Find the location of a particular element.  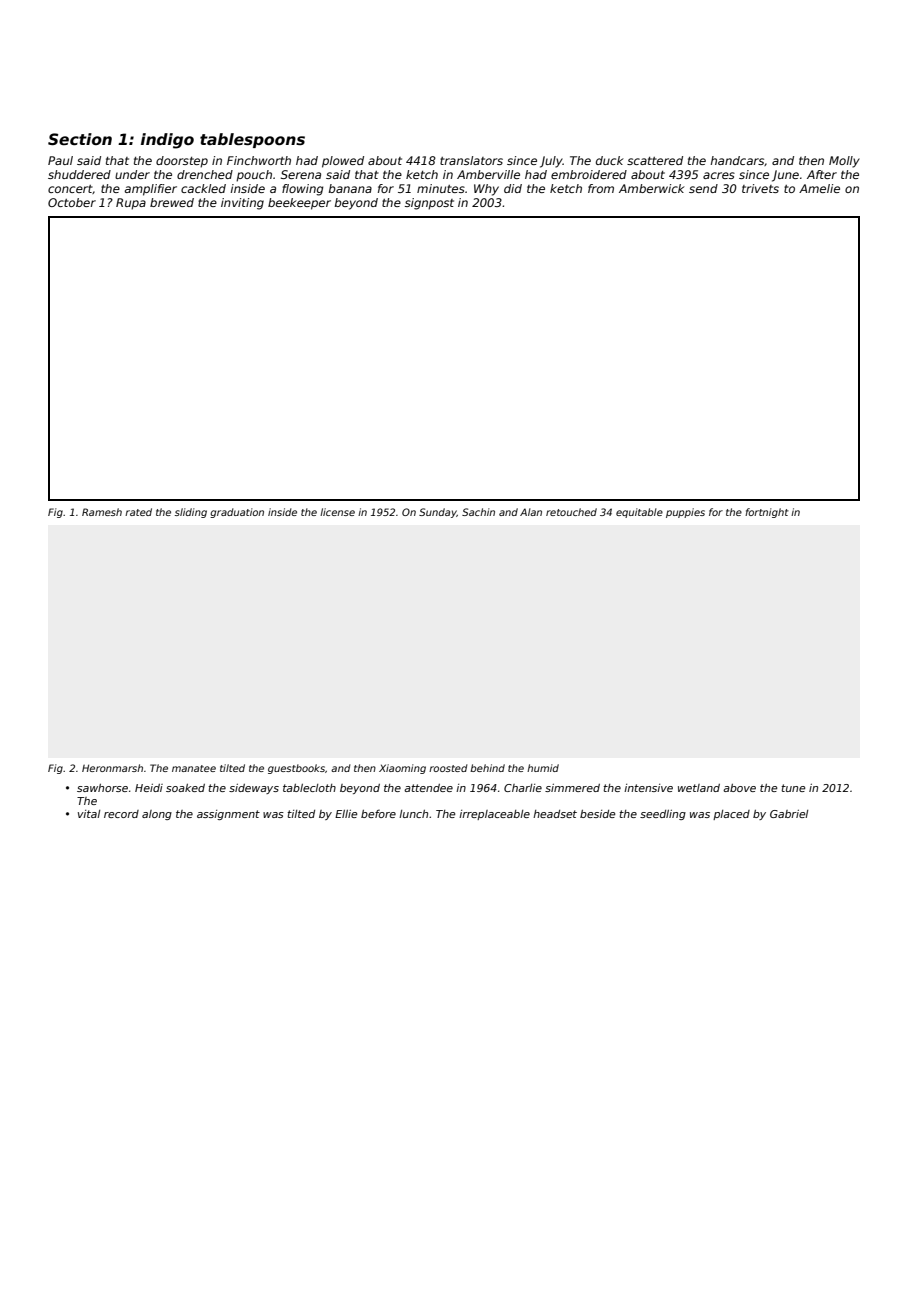

retouched is located at coordinates (571, 512).
